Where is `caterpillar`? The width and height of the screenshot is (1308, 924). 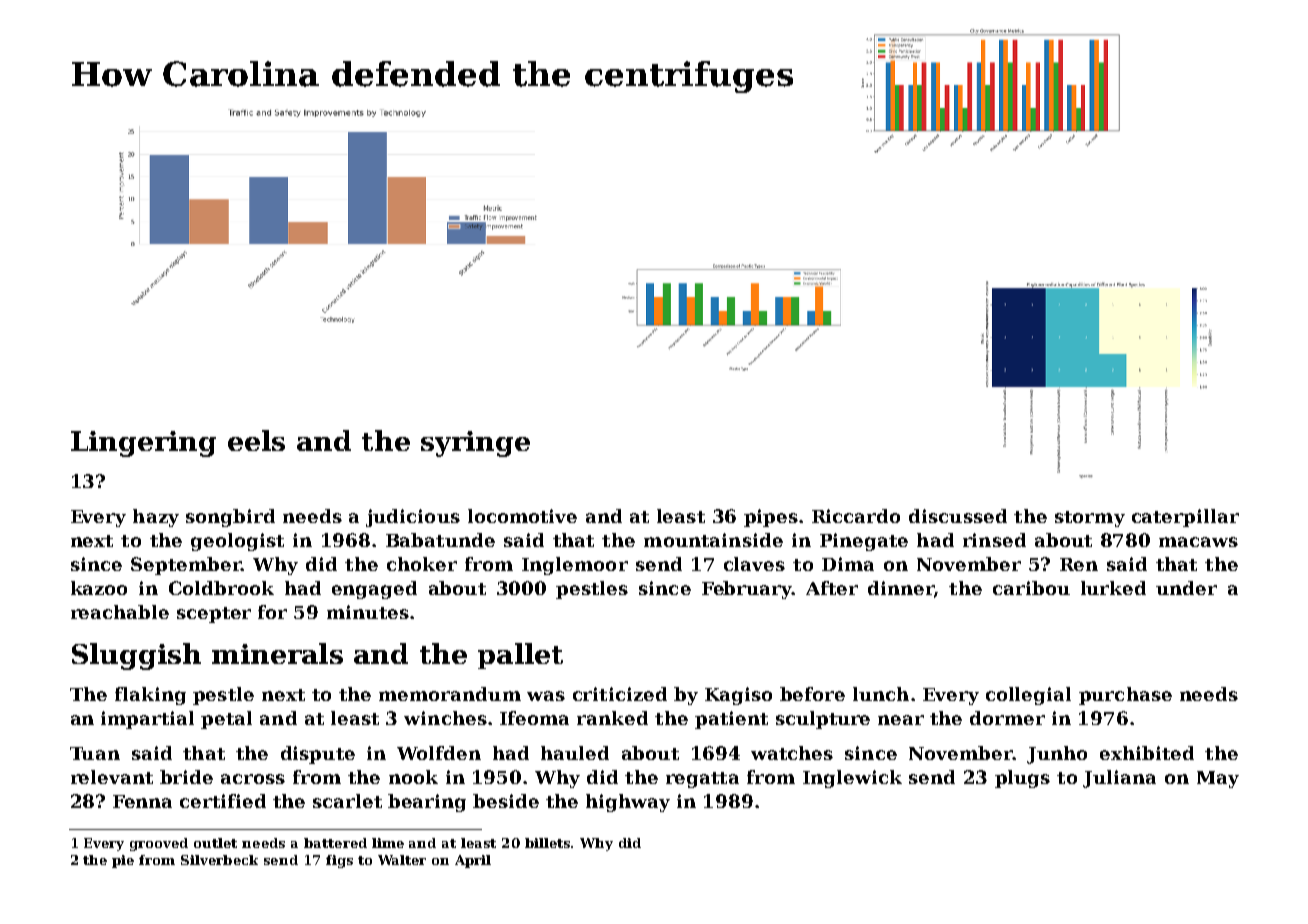 caterpillar is located at coordinates (1185, 518).
